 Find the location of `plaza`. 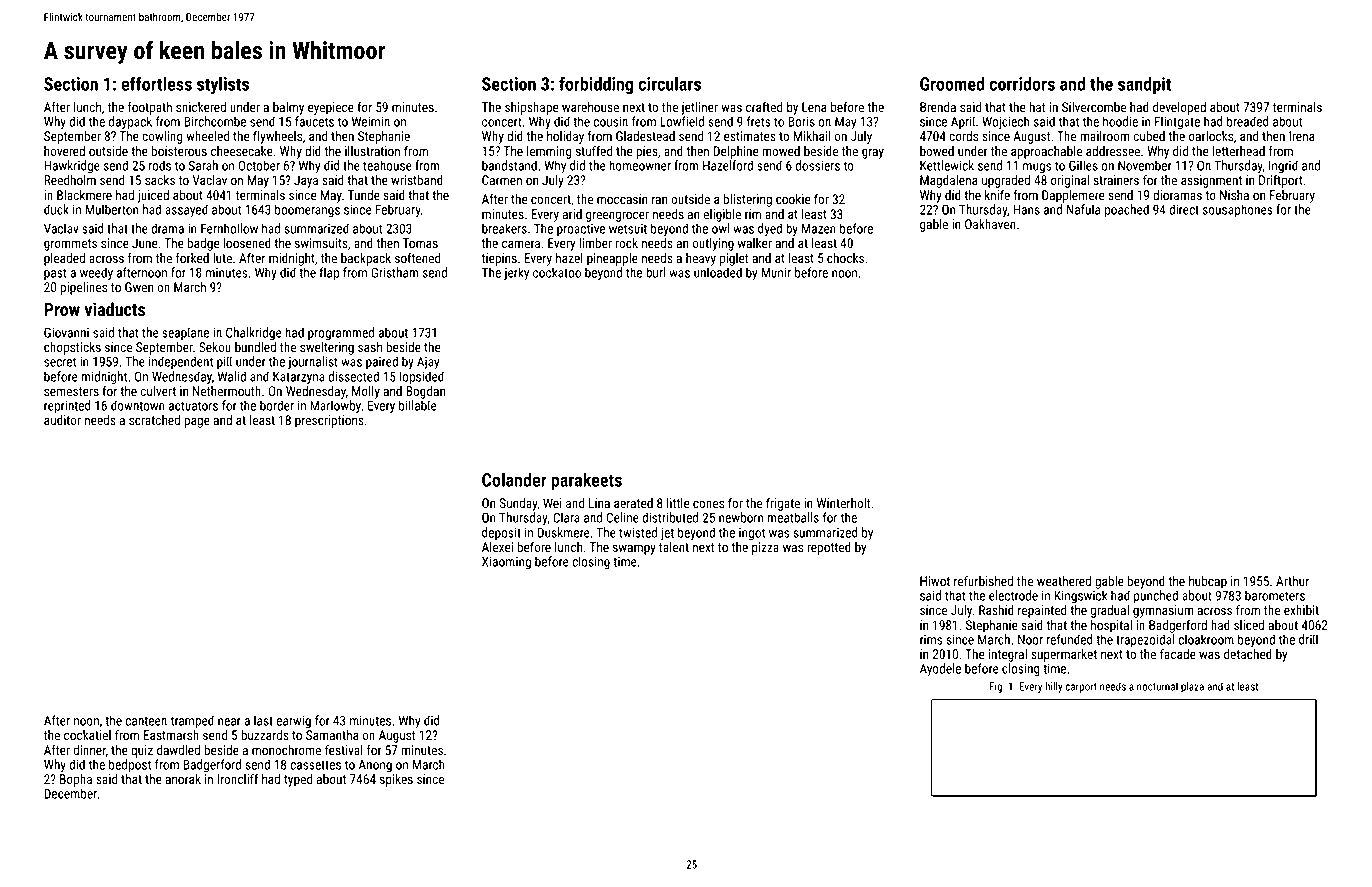

plaza is located at coordinates (1192, 687).
